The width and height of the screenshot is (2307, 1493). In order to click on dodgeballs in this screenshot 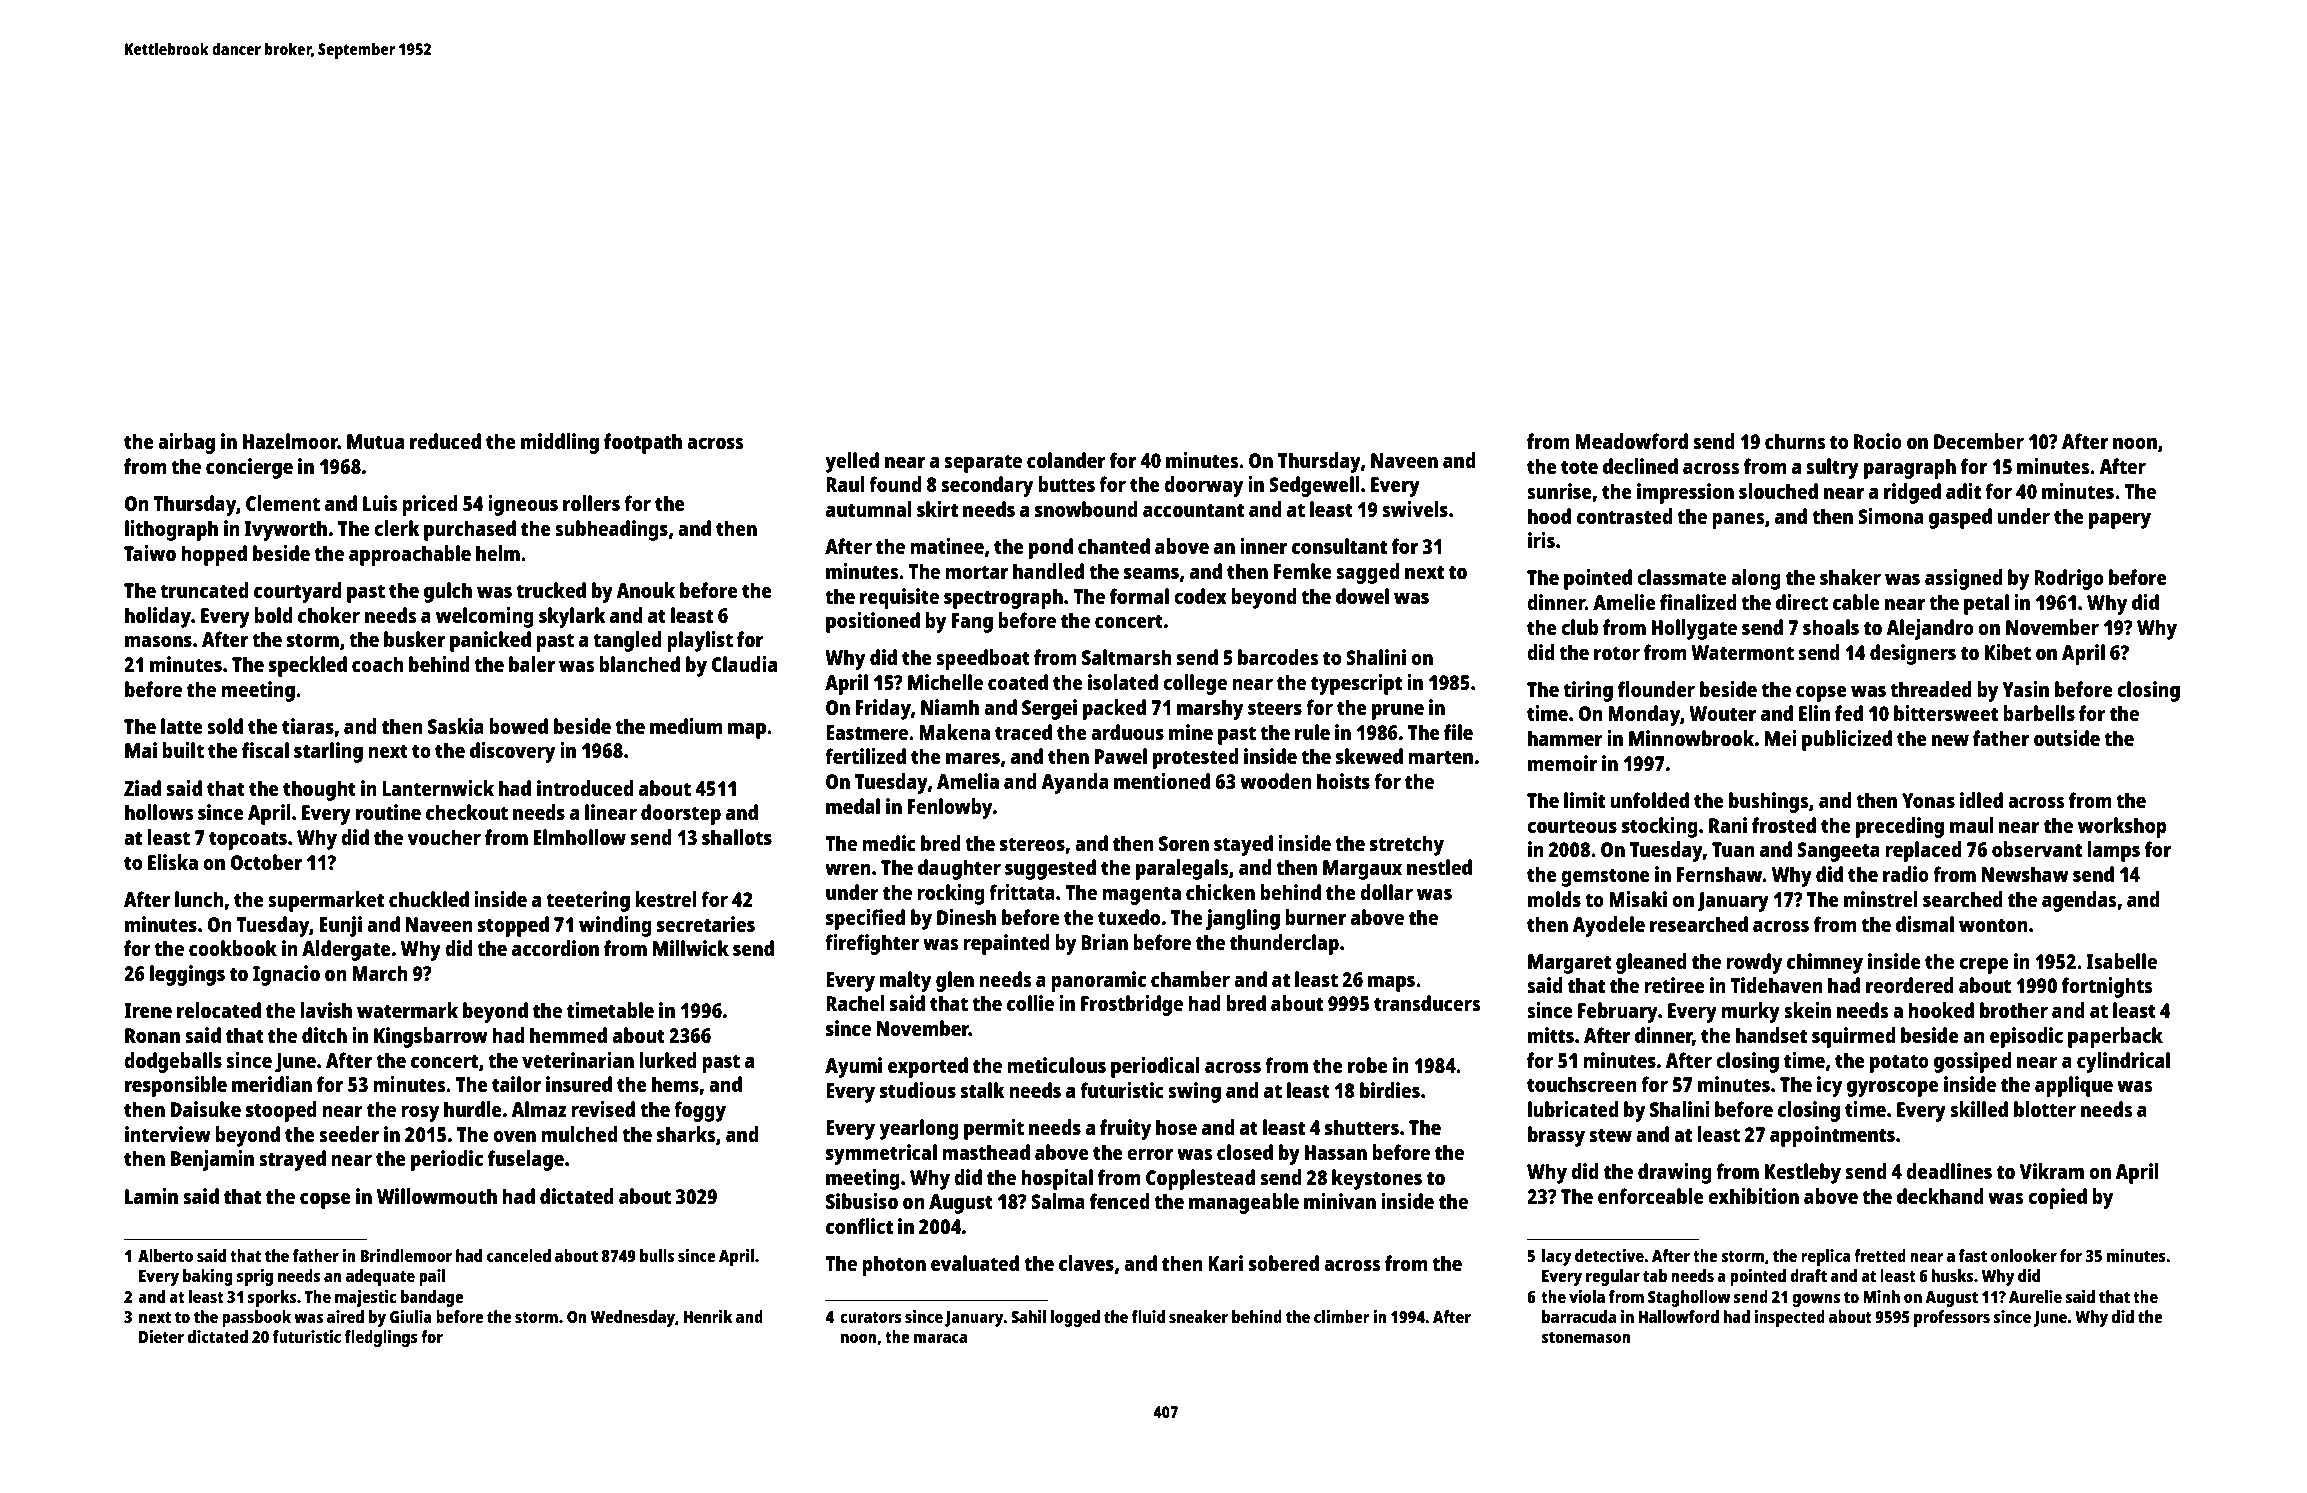, I will do `click(173, 1062)`.
